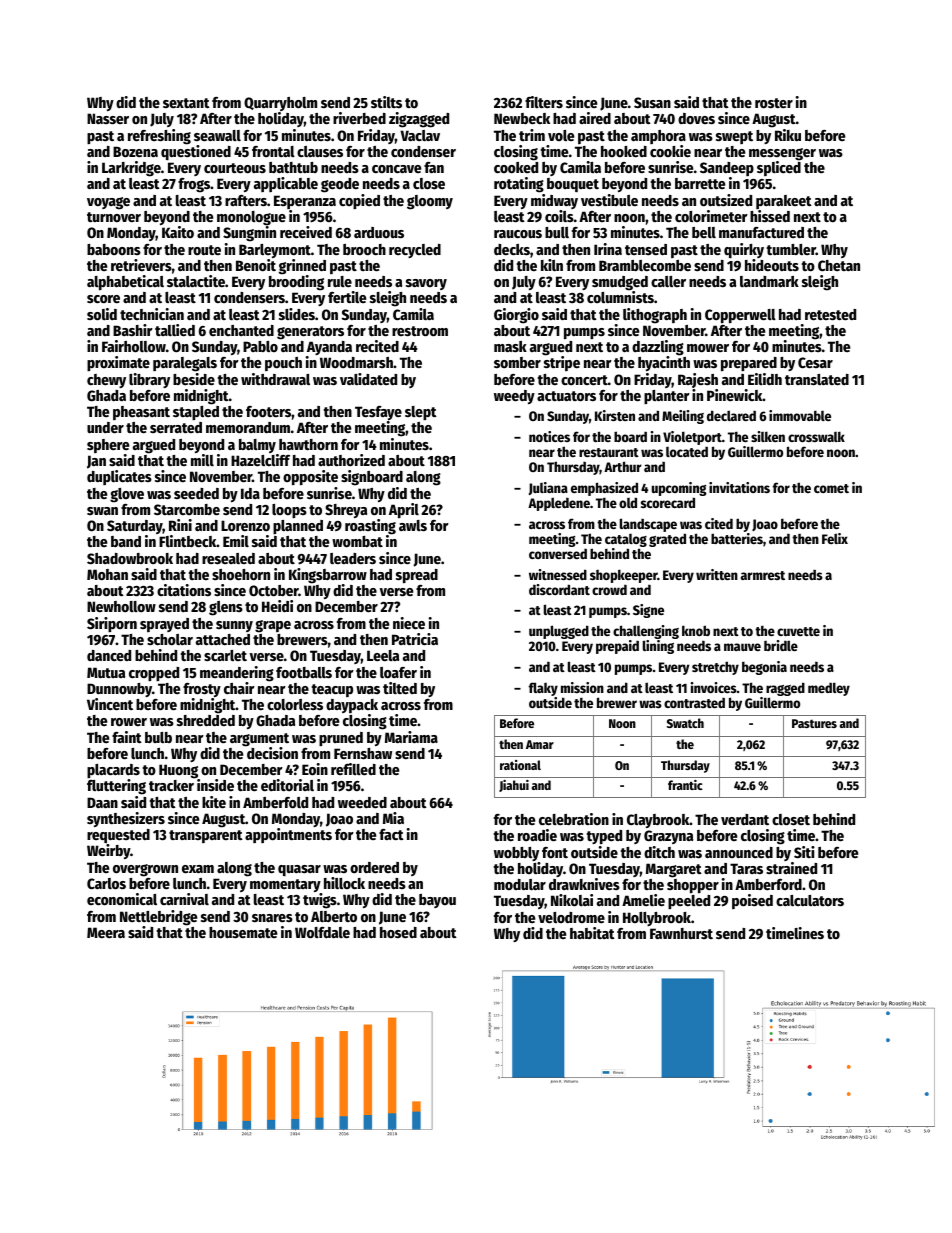  I want to click on hosed, so click(398, 932).
